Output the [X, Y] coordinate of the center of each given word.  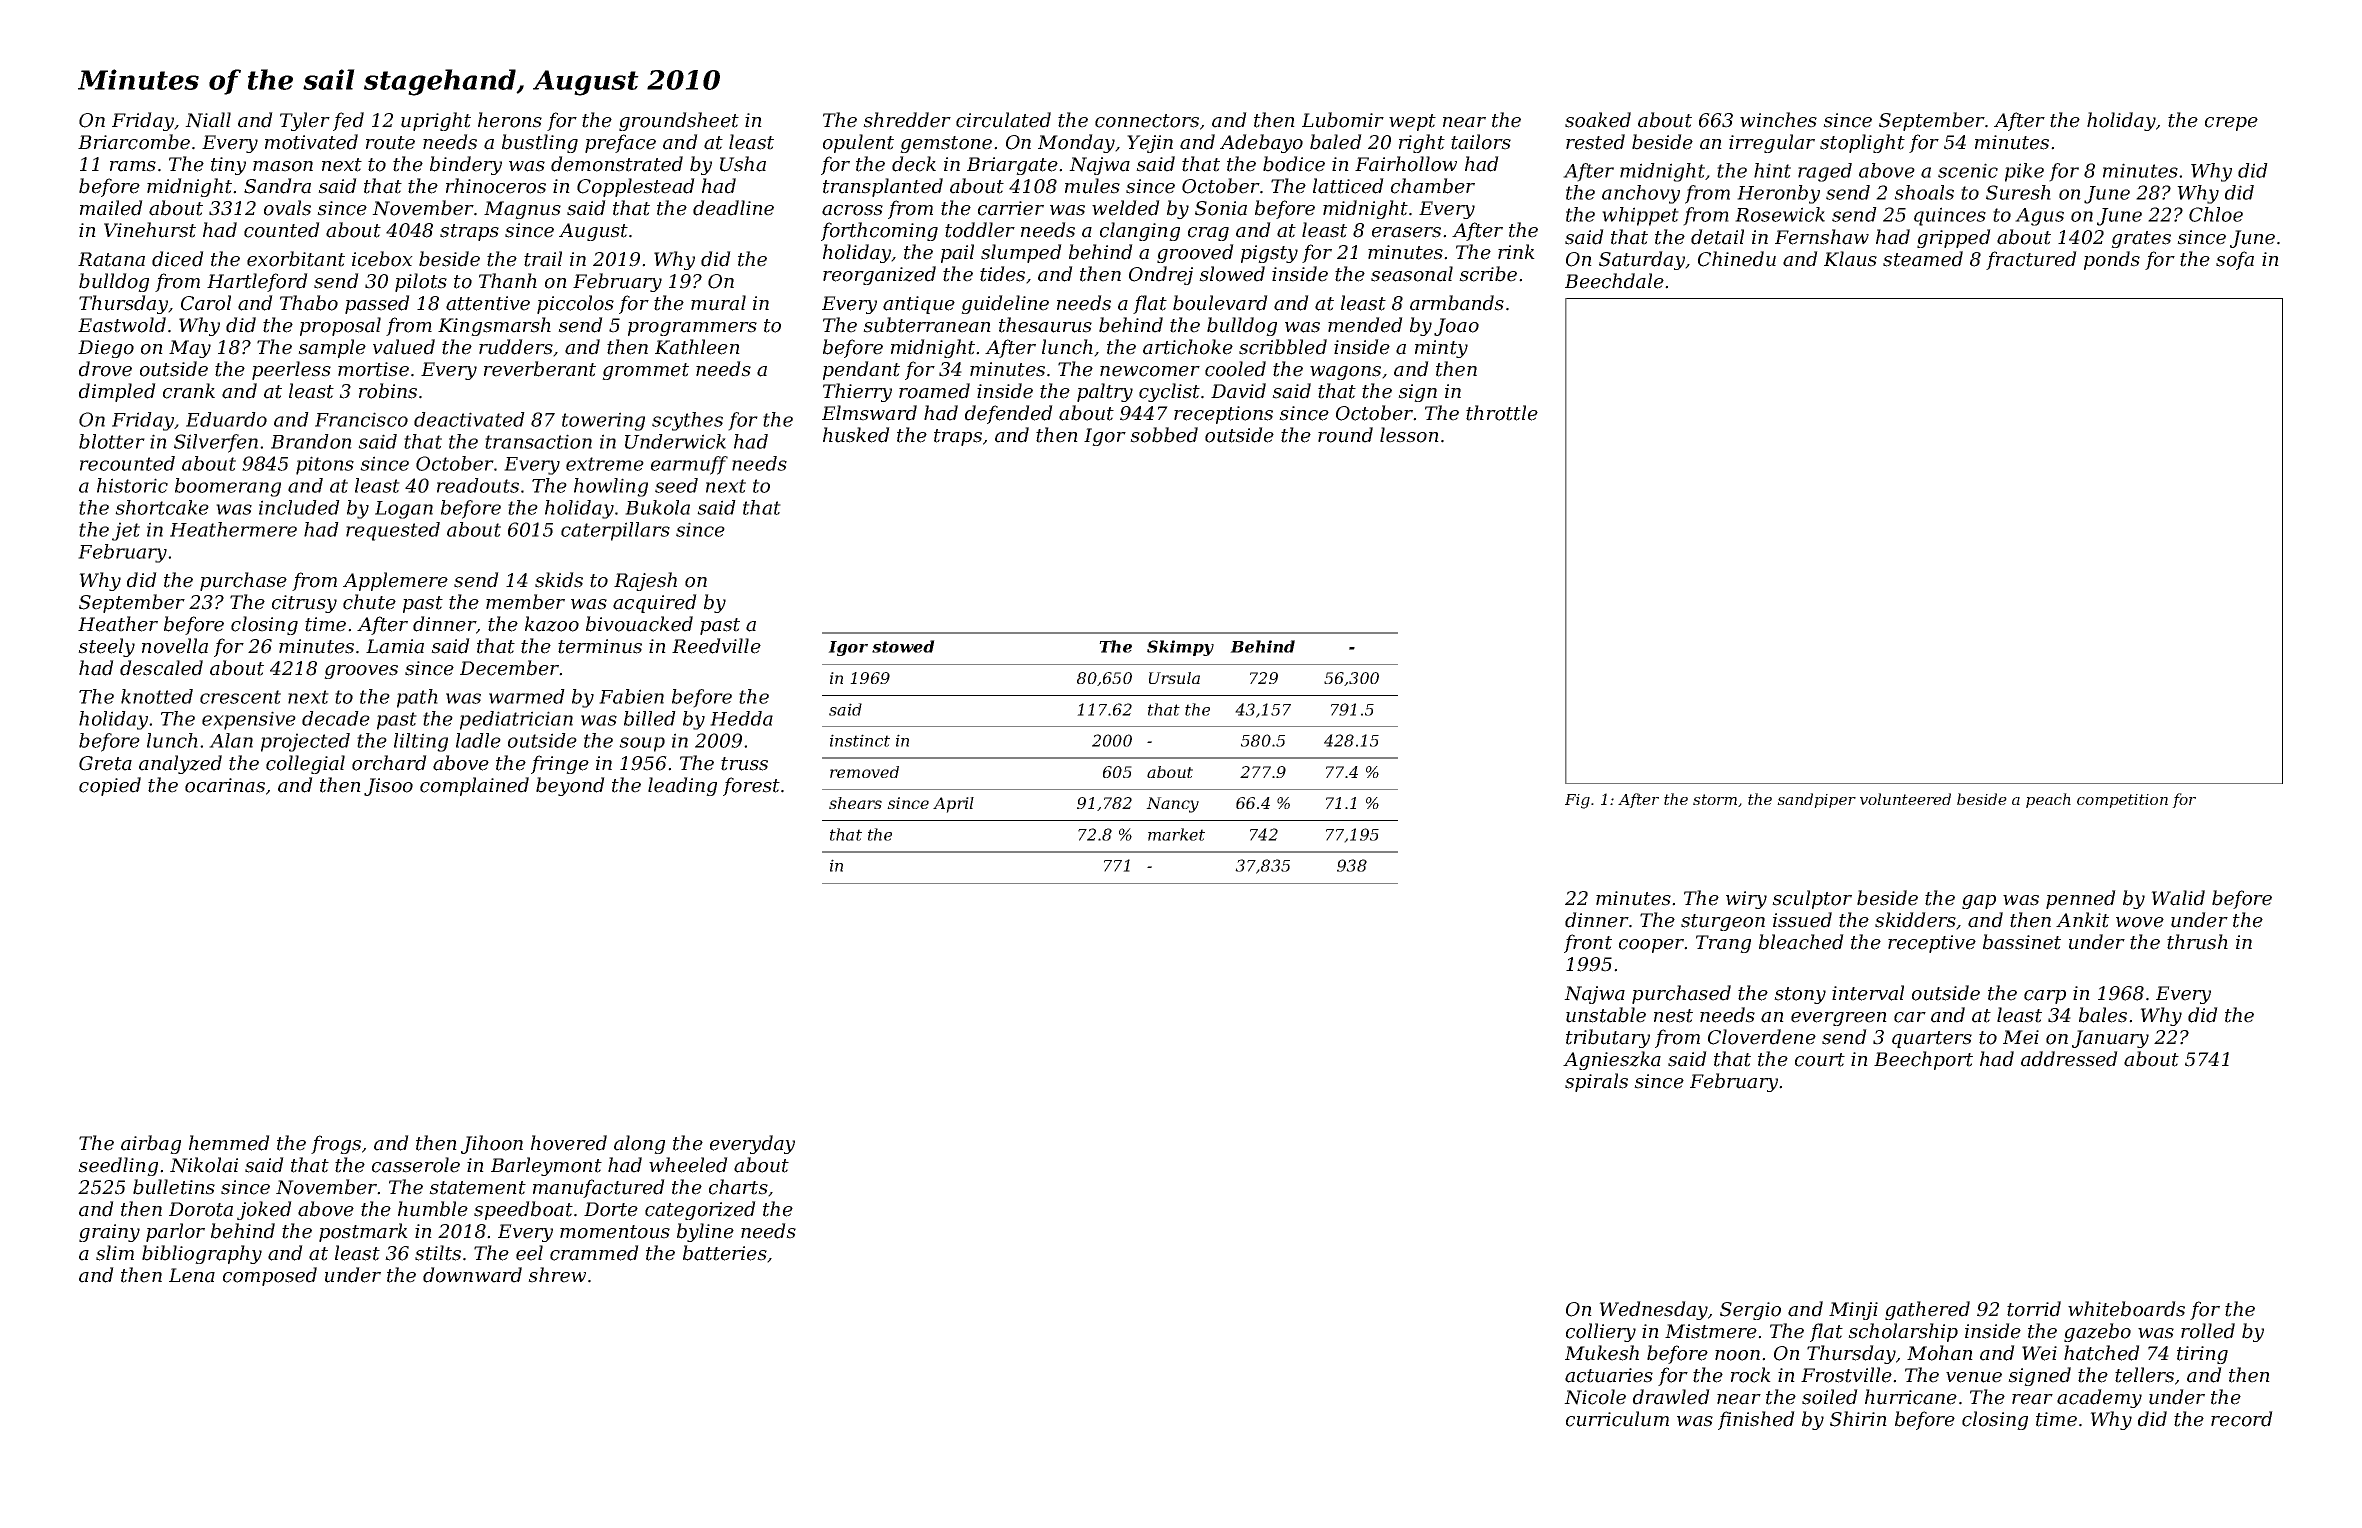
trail [543, 259]
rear [2032, 1399]
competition [2122, 801]
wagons [1345, 373]
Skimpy [1180, 648]
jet [126, 531]
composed [270, 1276]
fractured [2031, 260]
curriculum [1617, 1419]
